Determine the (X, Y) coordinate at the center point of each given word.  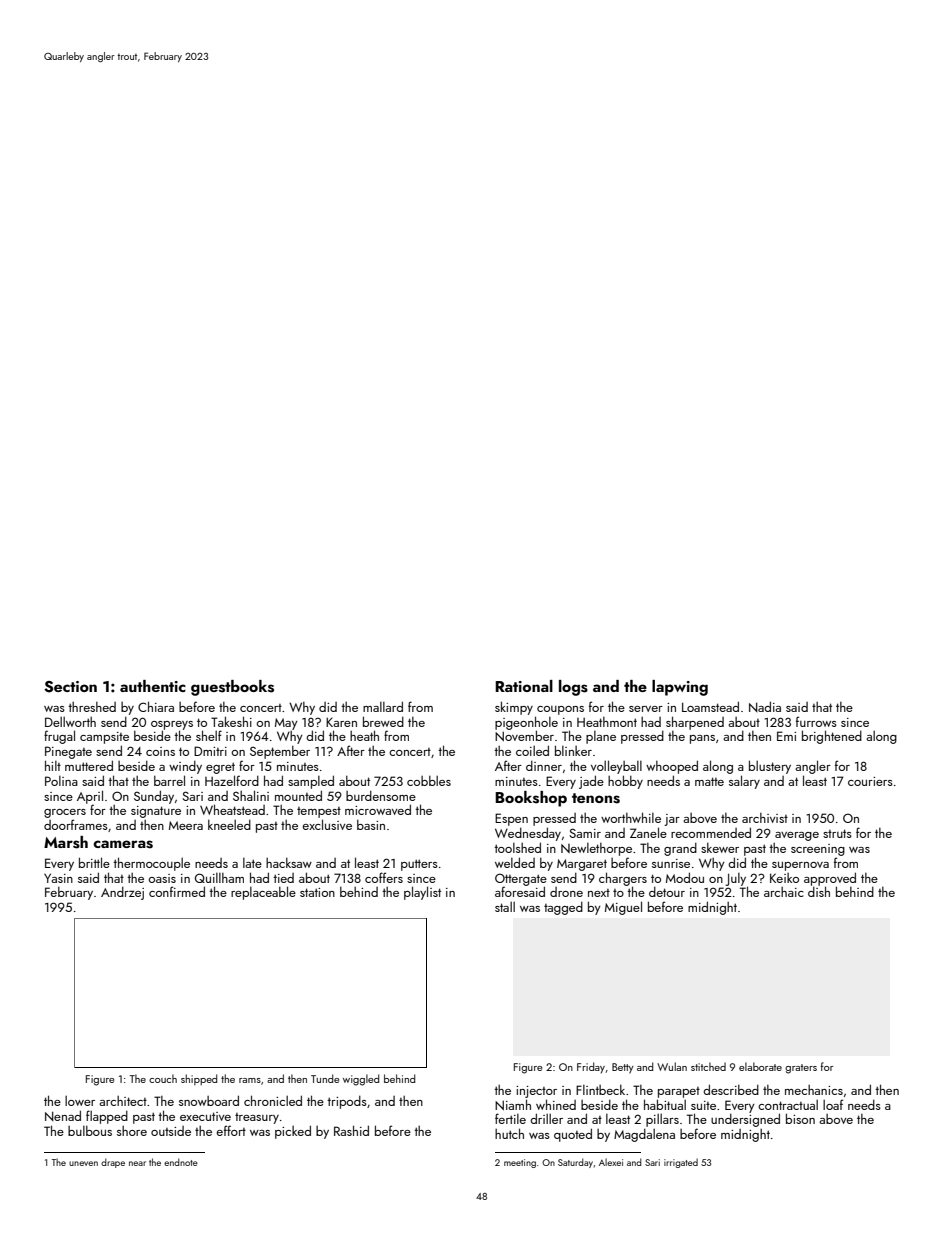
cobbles (429, 780)
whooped (672, 767)
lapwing (680, 688)
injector (536, 1092)
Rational (524, 686)
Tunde (325, 1078)
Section (70, 687)
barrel (169, 780)
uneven (83, 1163)
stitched (708, 1066)
